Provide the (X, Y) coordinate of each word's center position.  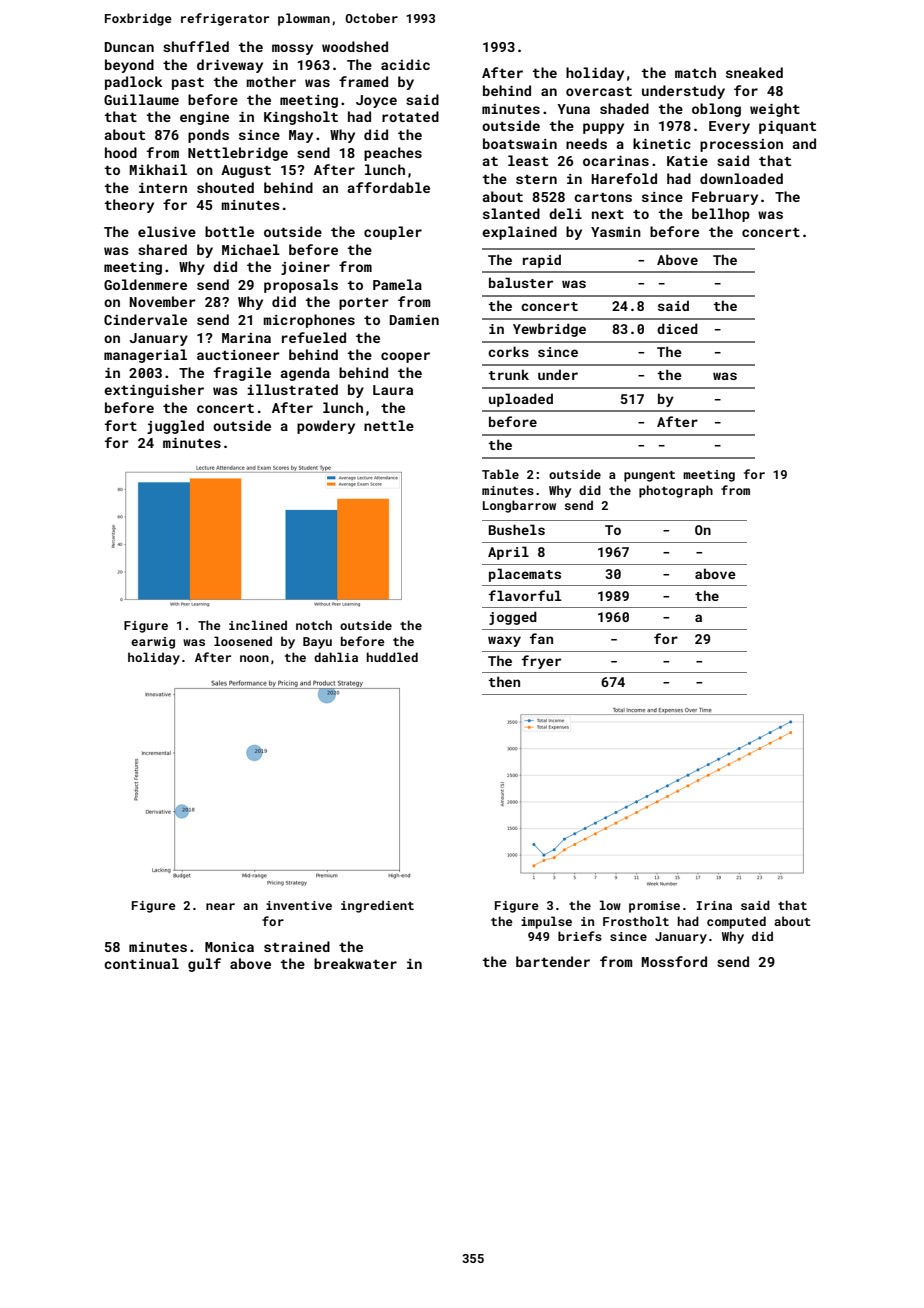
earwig (153, 643)
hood (121, 152)
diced (677, 328)
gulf (204, 965)
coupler (393, 233)
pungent (649, 476)
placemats (525, 575)
